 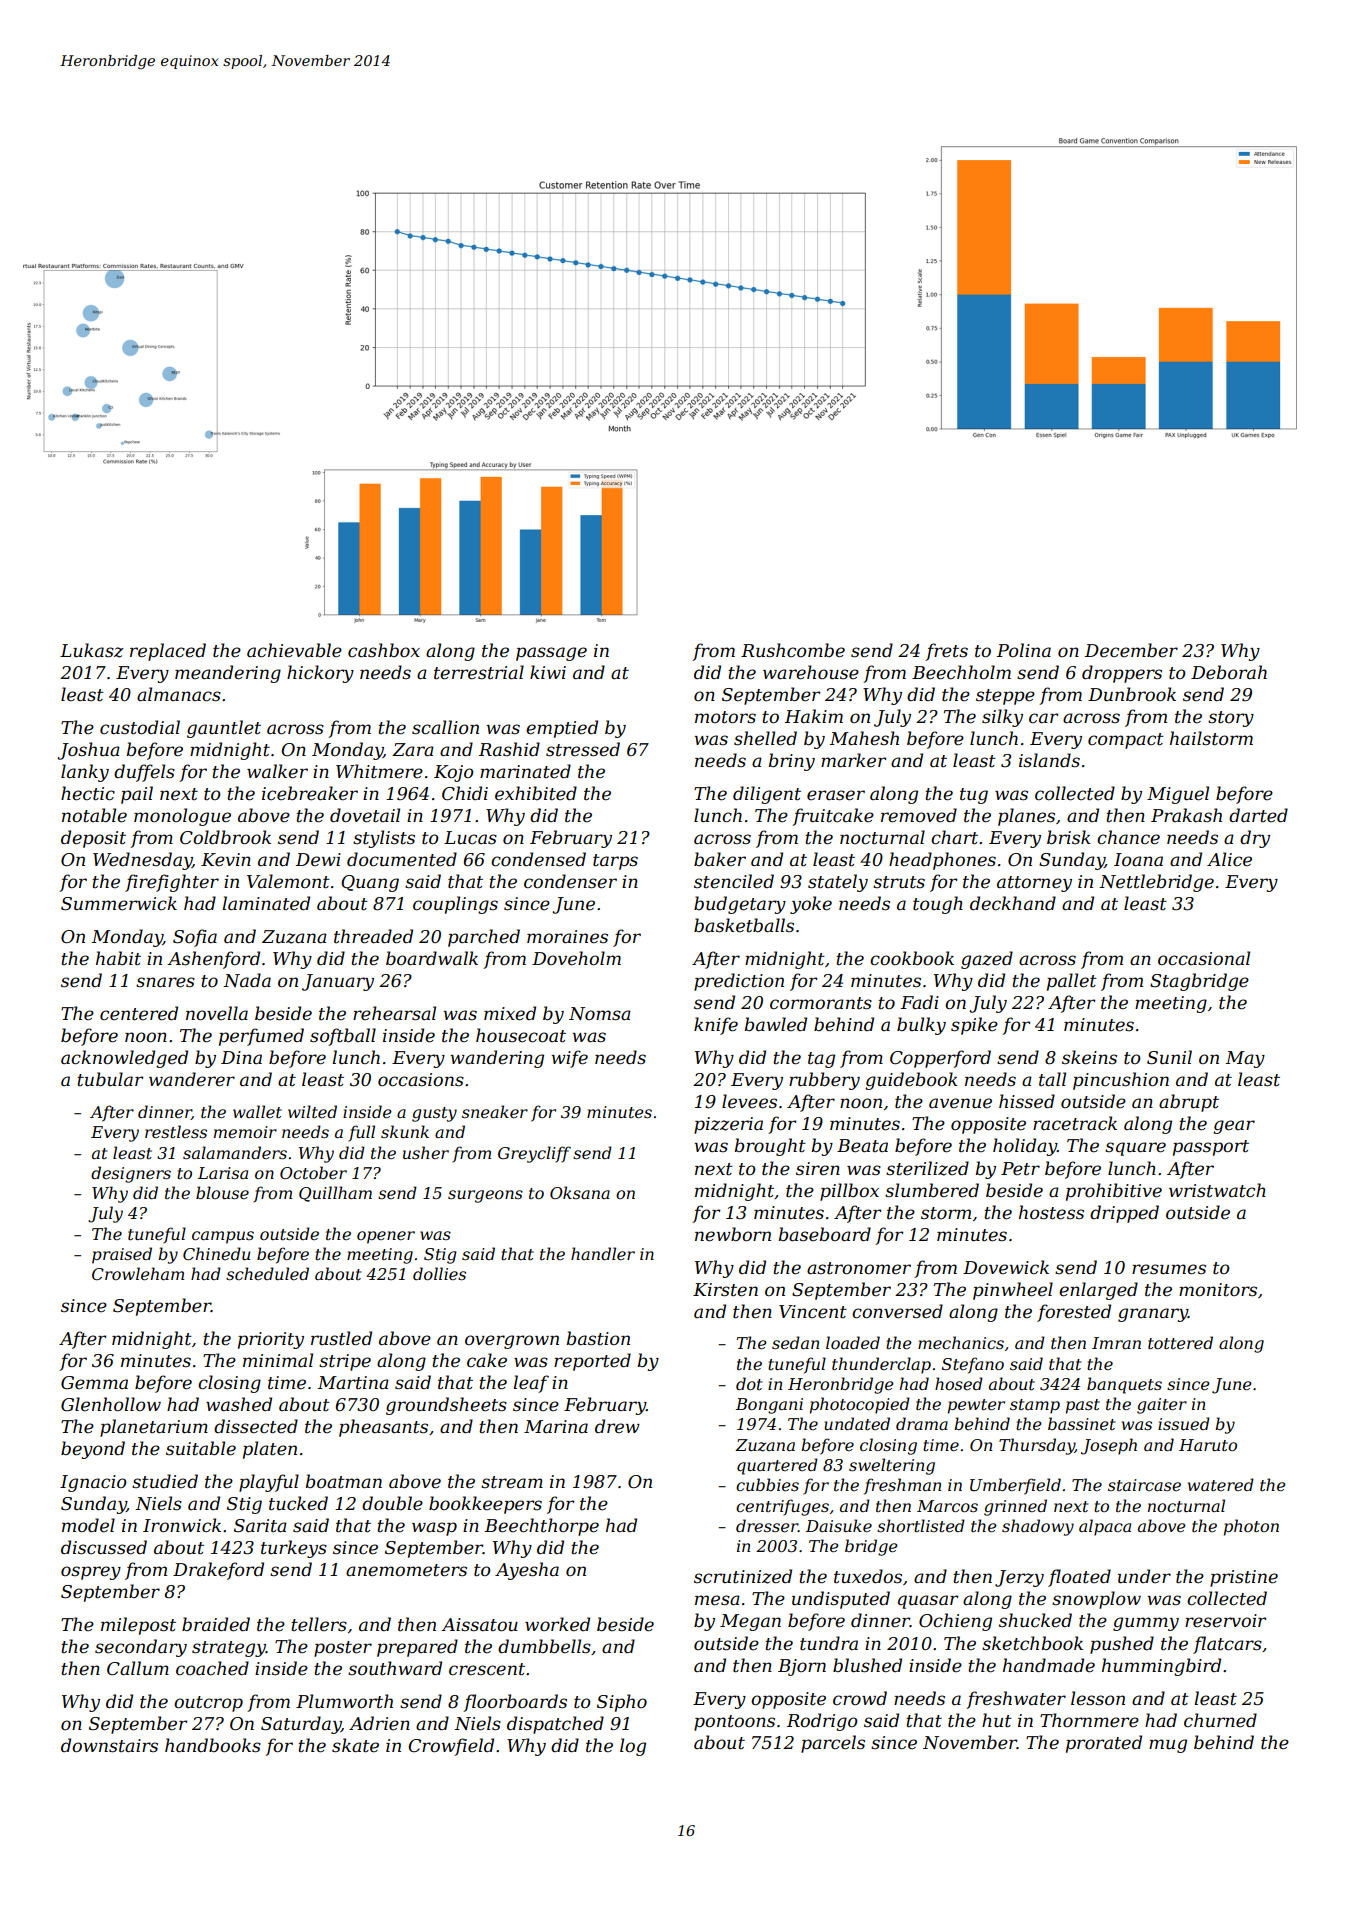 I want to click on newborn, so click(x=733, y=1234).
